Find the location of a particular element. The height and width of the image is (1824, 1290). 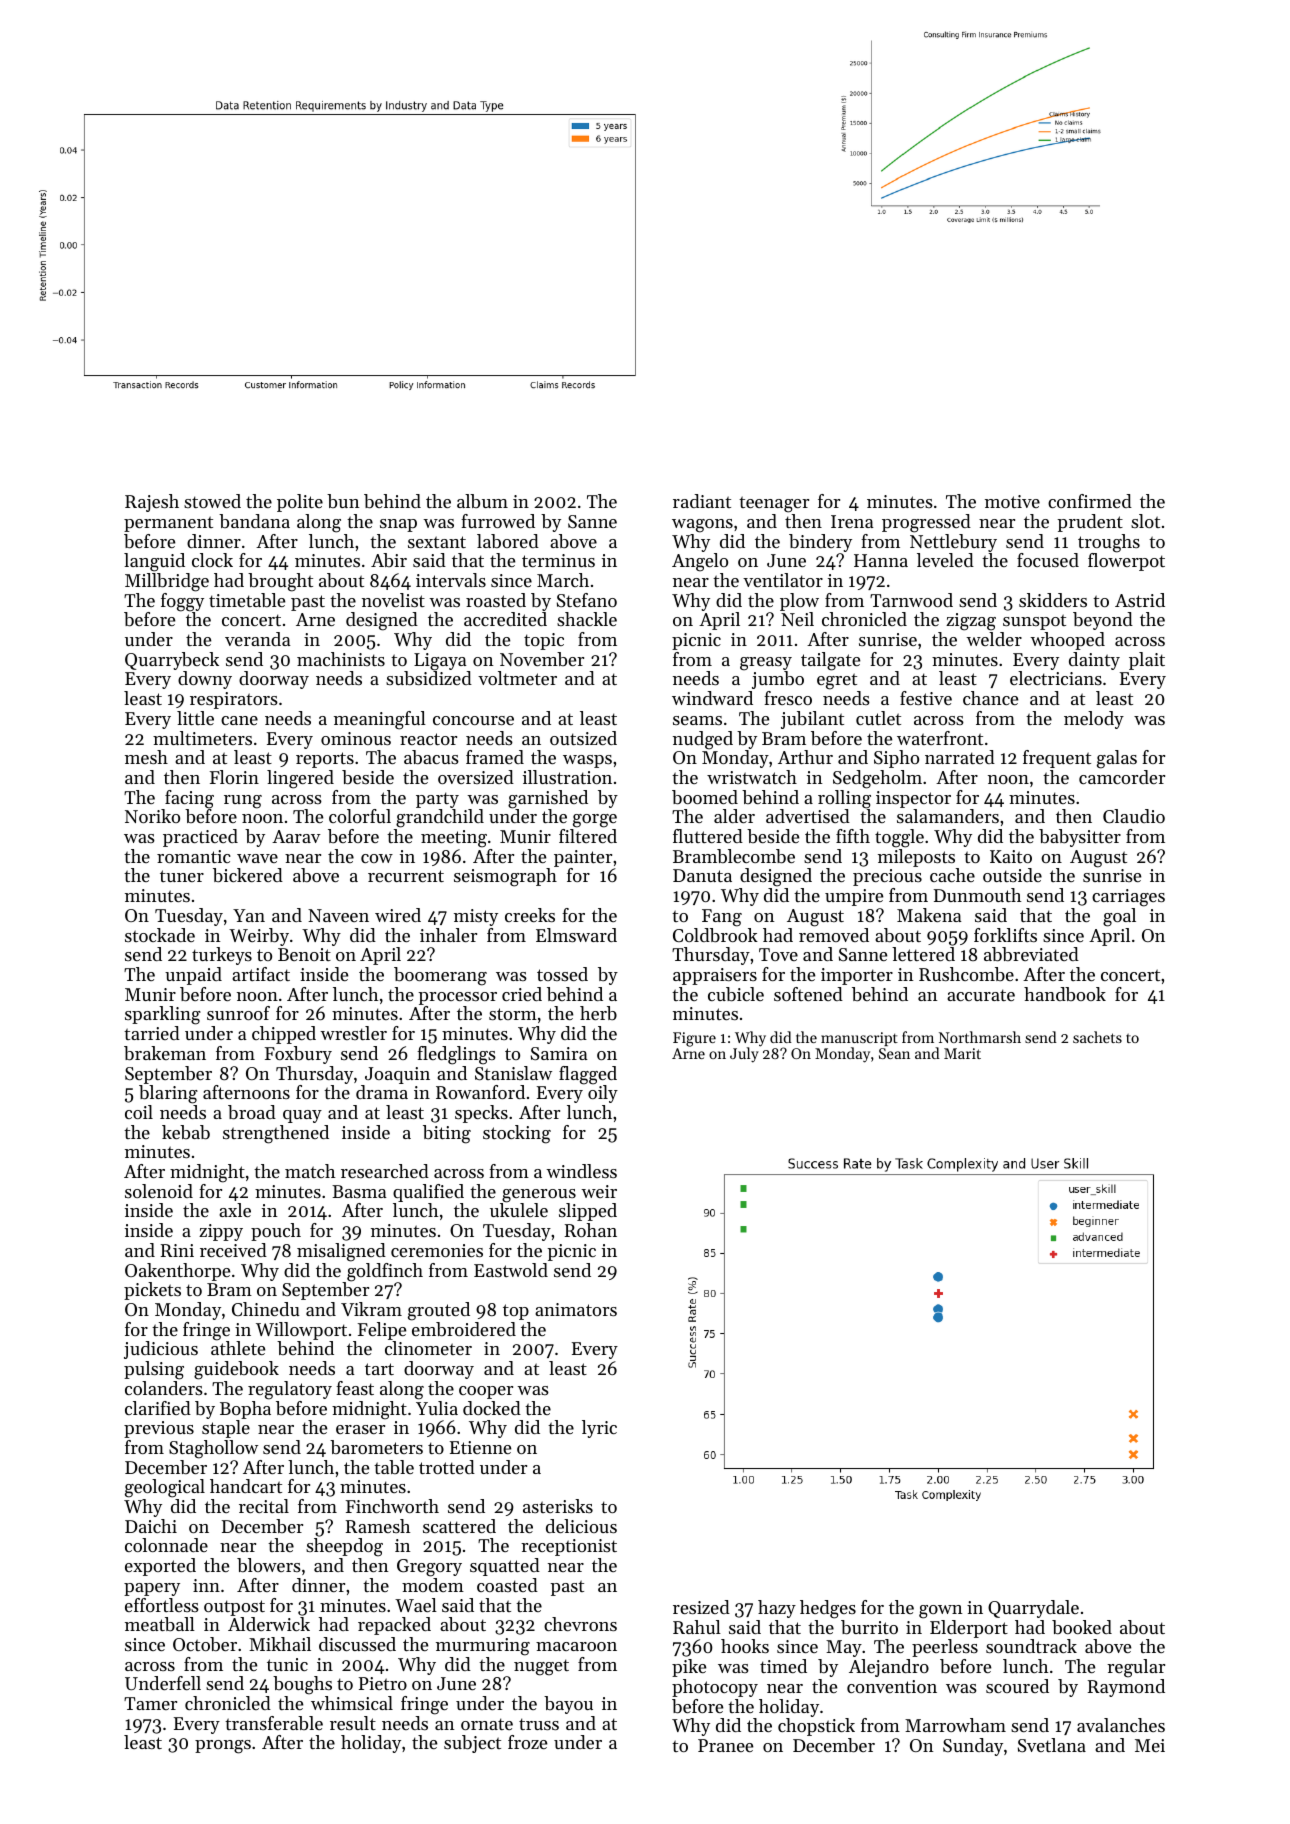

qualified is located at coordinates (428, 1193).
